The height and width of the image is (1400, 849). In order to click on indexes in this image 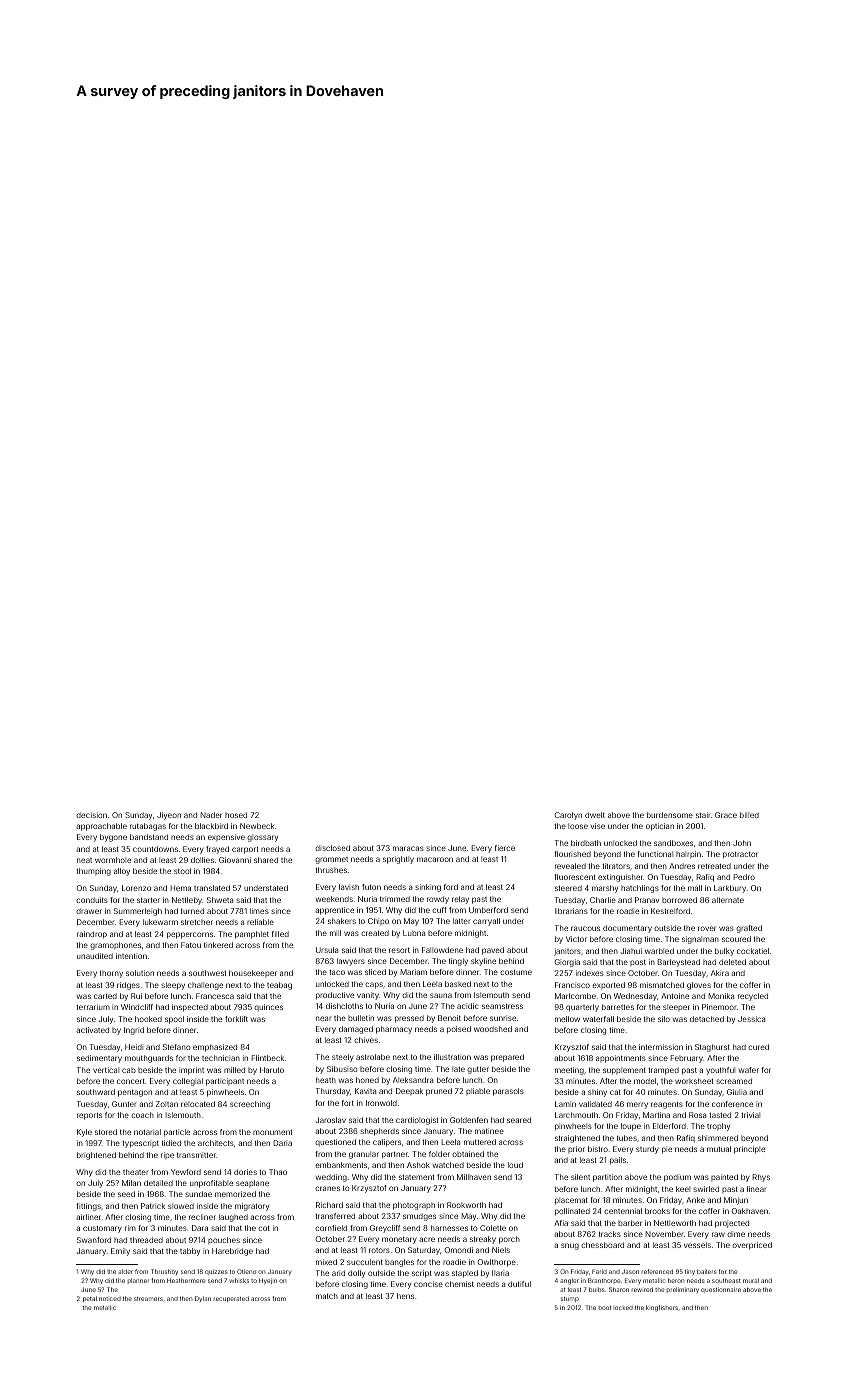, I will do `click(590, 973)`.
